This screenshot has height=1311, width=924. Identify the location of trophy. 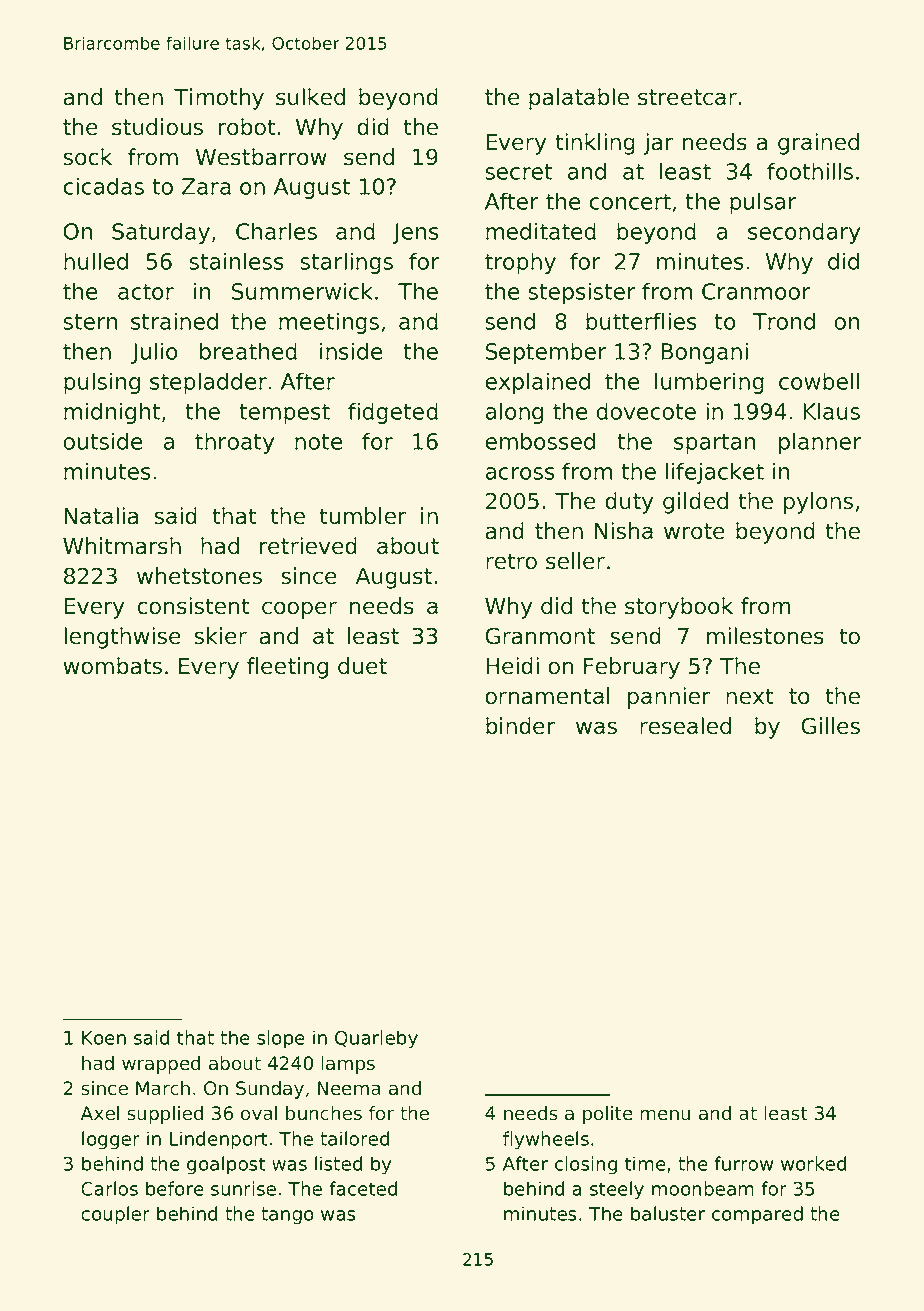
(520, 263).
